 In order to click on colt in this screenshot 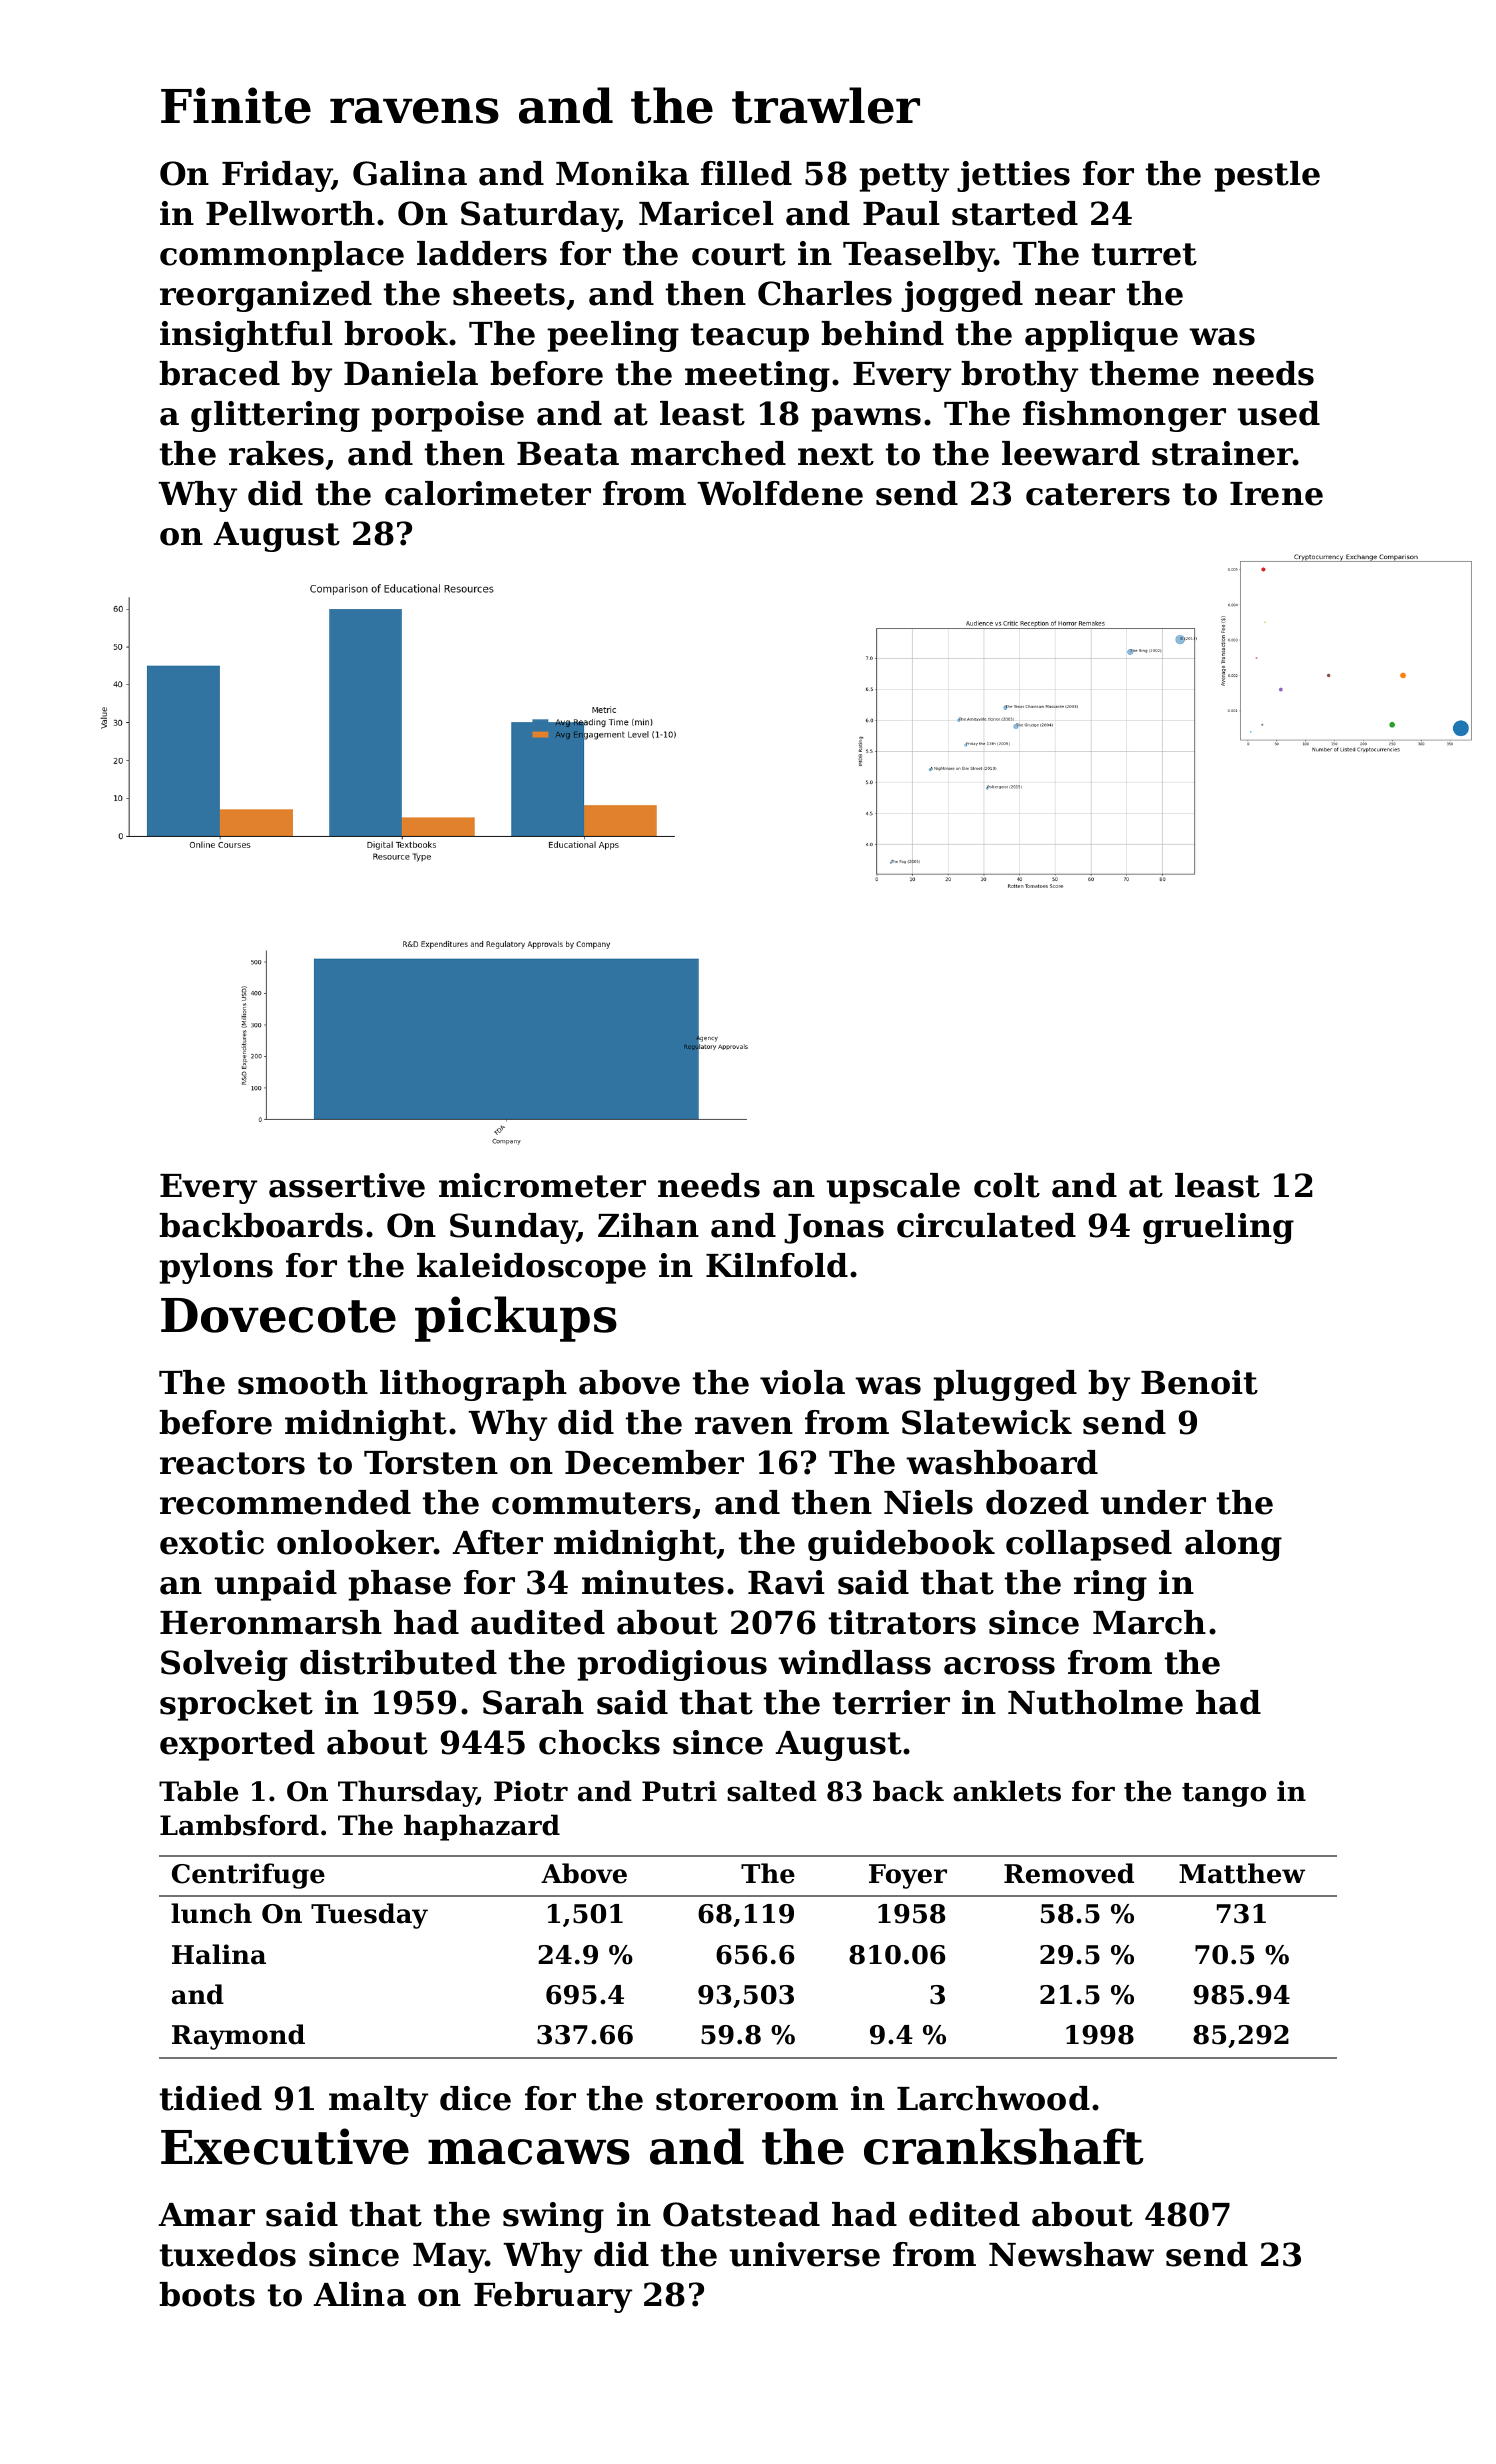, I will do `click(1007, 1185)`.
